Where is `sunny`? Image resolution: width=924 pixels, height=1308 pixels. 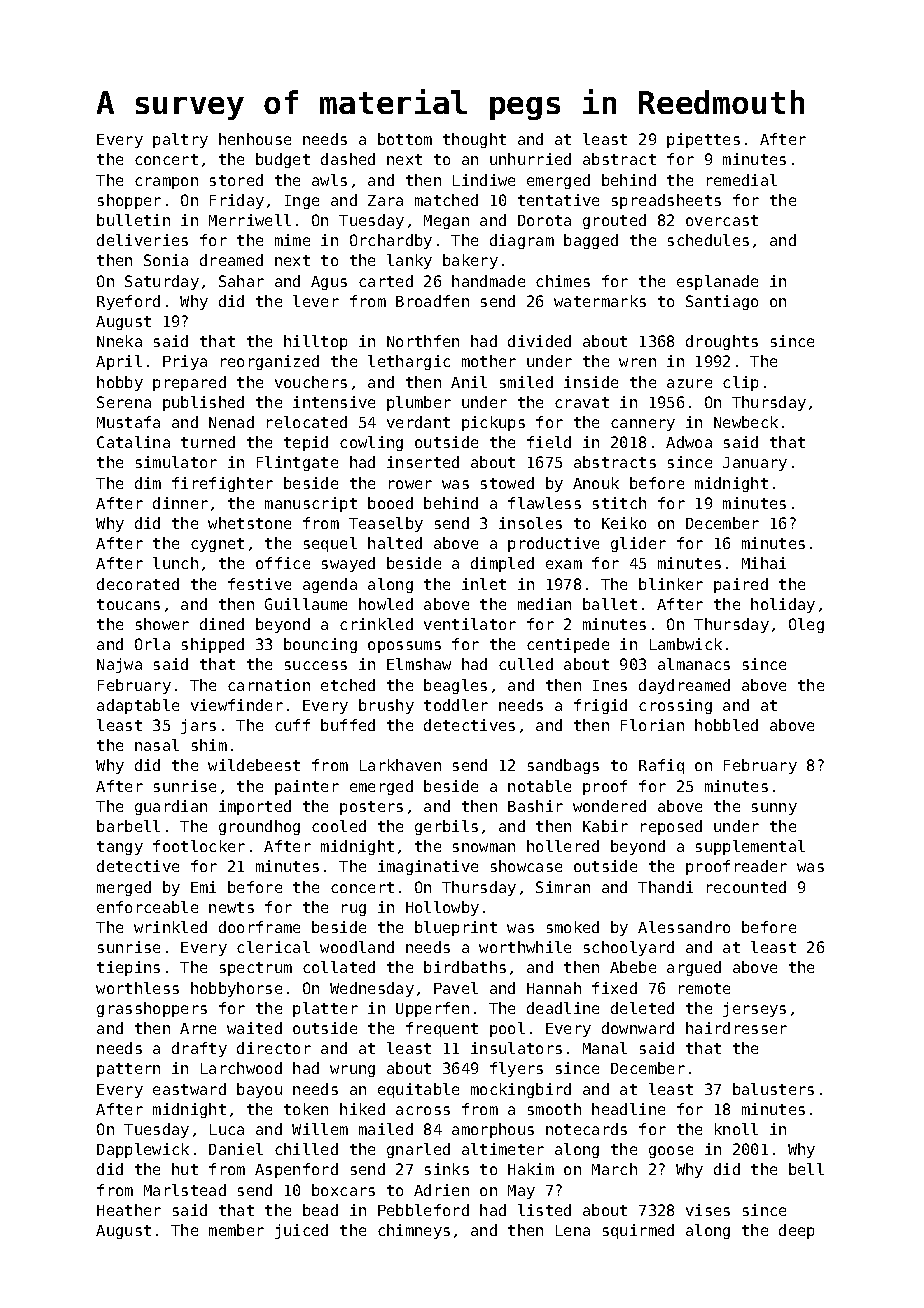
sunny is located at coordinates (774, 809).
